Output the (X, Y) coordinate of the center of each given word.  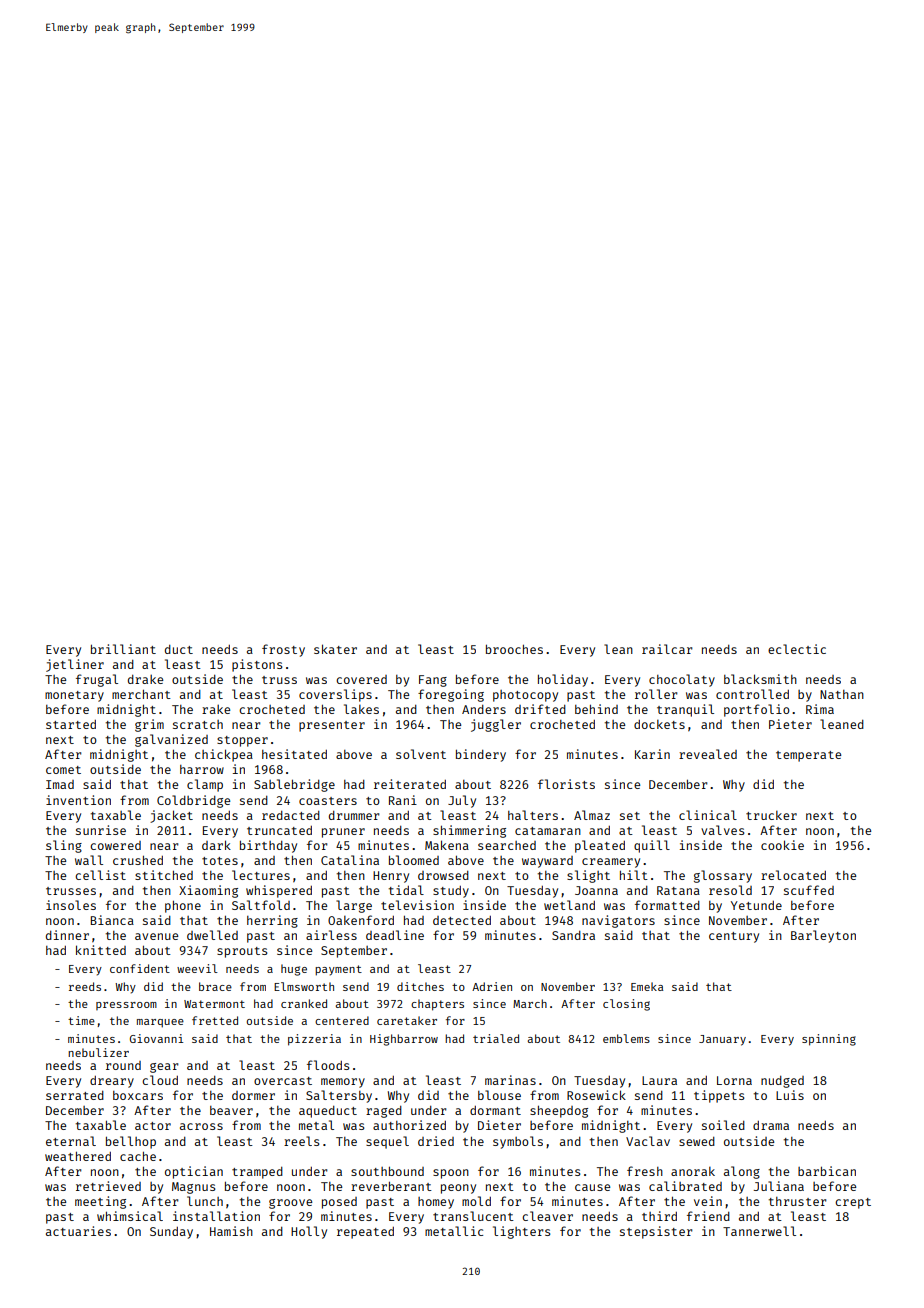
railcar (667, 649)
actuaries (78, 1231)
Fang (433, 681)
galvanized (171, 740)
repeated (365, 1233)
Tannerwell (759, 1231)
